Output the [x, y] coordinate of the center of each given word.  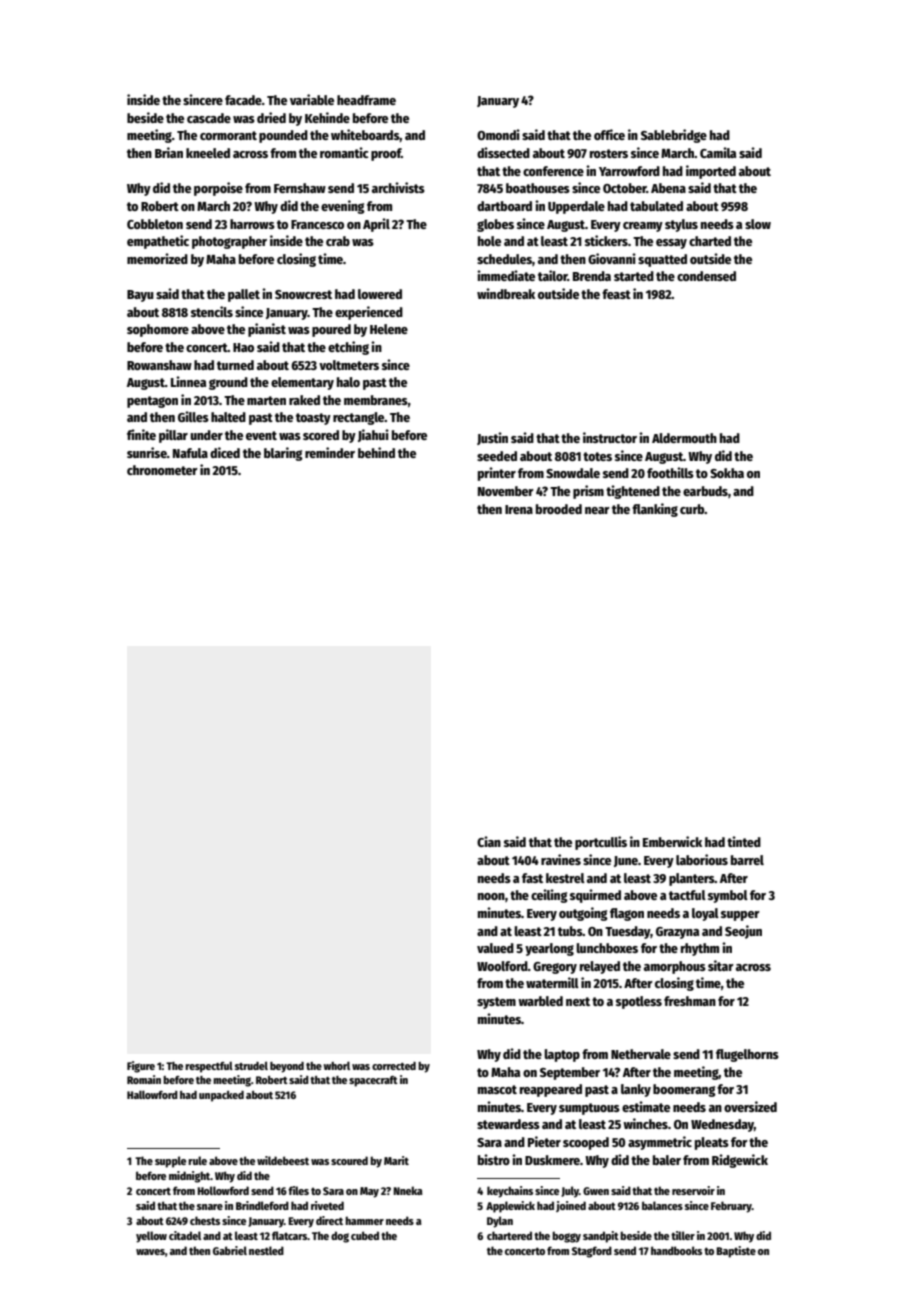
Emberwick [672, 841]
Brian [169, 152]
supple [170, 1162]
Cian [489, 841]
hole [489, 241]
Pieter [544, 1141]
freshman [690, 1001]
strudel [251, 1065]
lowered [380, 294]
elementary [302, 383]
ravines [561, 859]
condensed [706, 276]
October [625, 188]
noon [491, 896]
